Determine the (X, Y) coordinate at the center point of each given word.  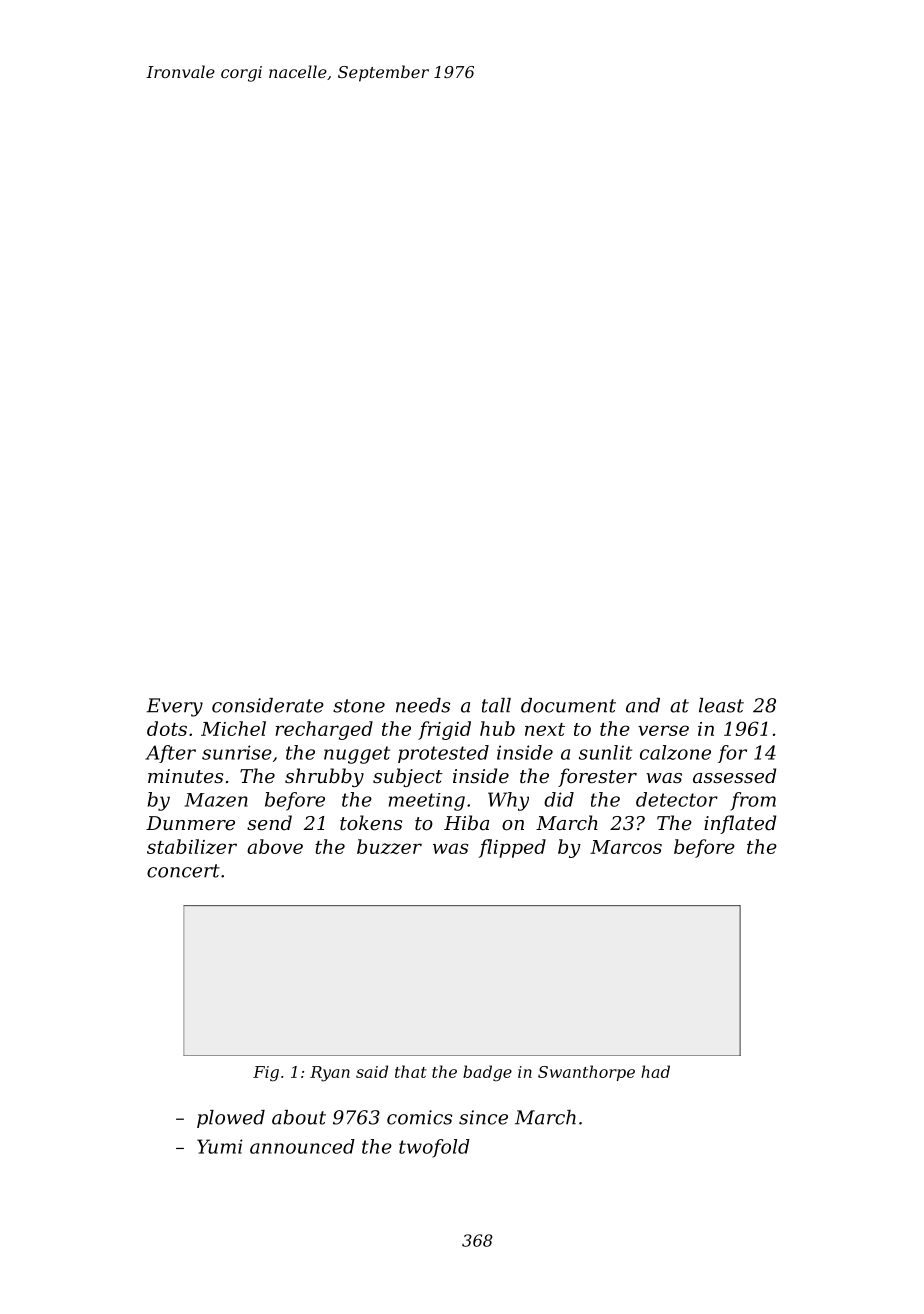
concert (183, 871)
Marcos (626, 847)
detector (677, 799)
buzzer (389, 846)
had (655, 1071)
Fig (266, 1074)
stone (359, 706)
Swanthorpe (586, 1073)
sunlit (605, 752)
